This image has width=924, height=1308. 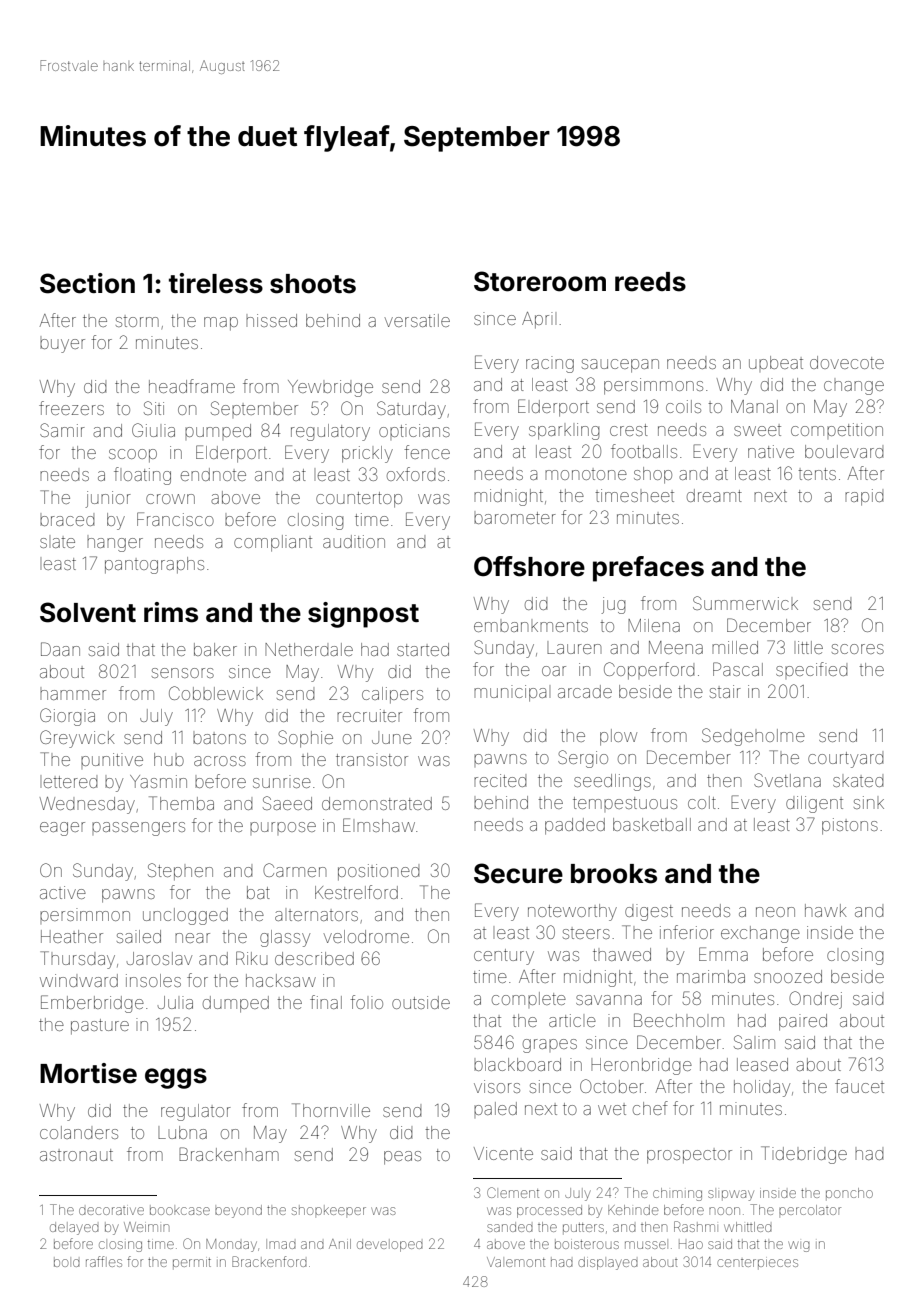 I want to click on marimba, so click(x=711, y=976).
